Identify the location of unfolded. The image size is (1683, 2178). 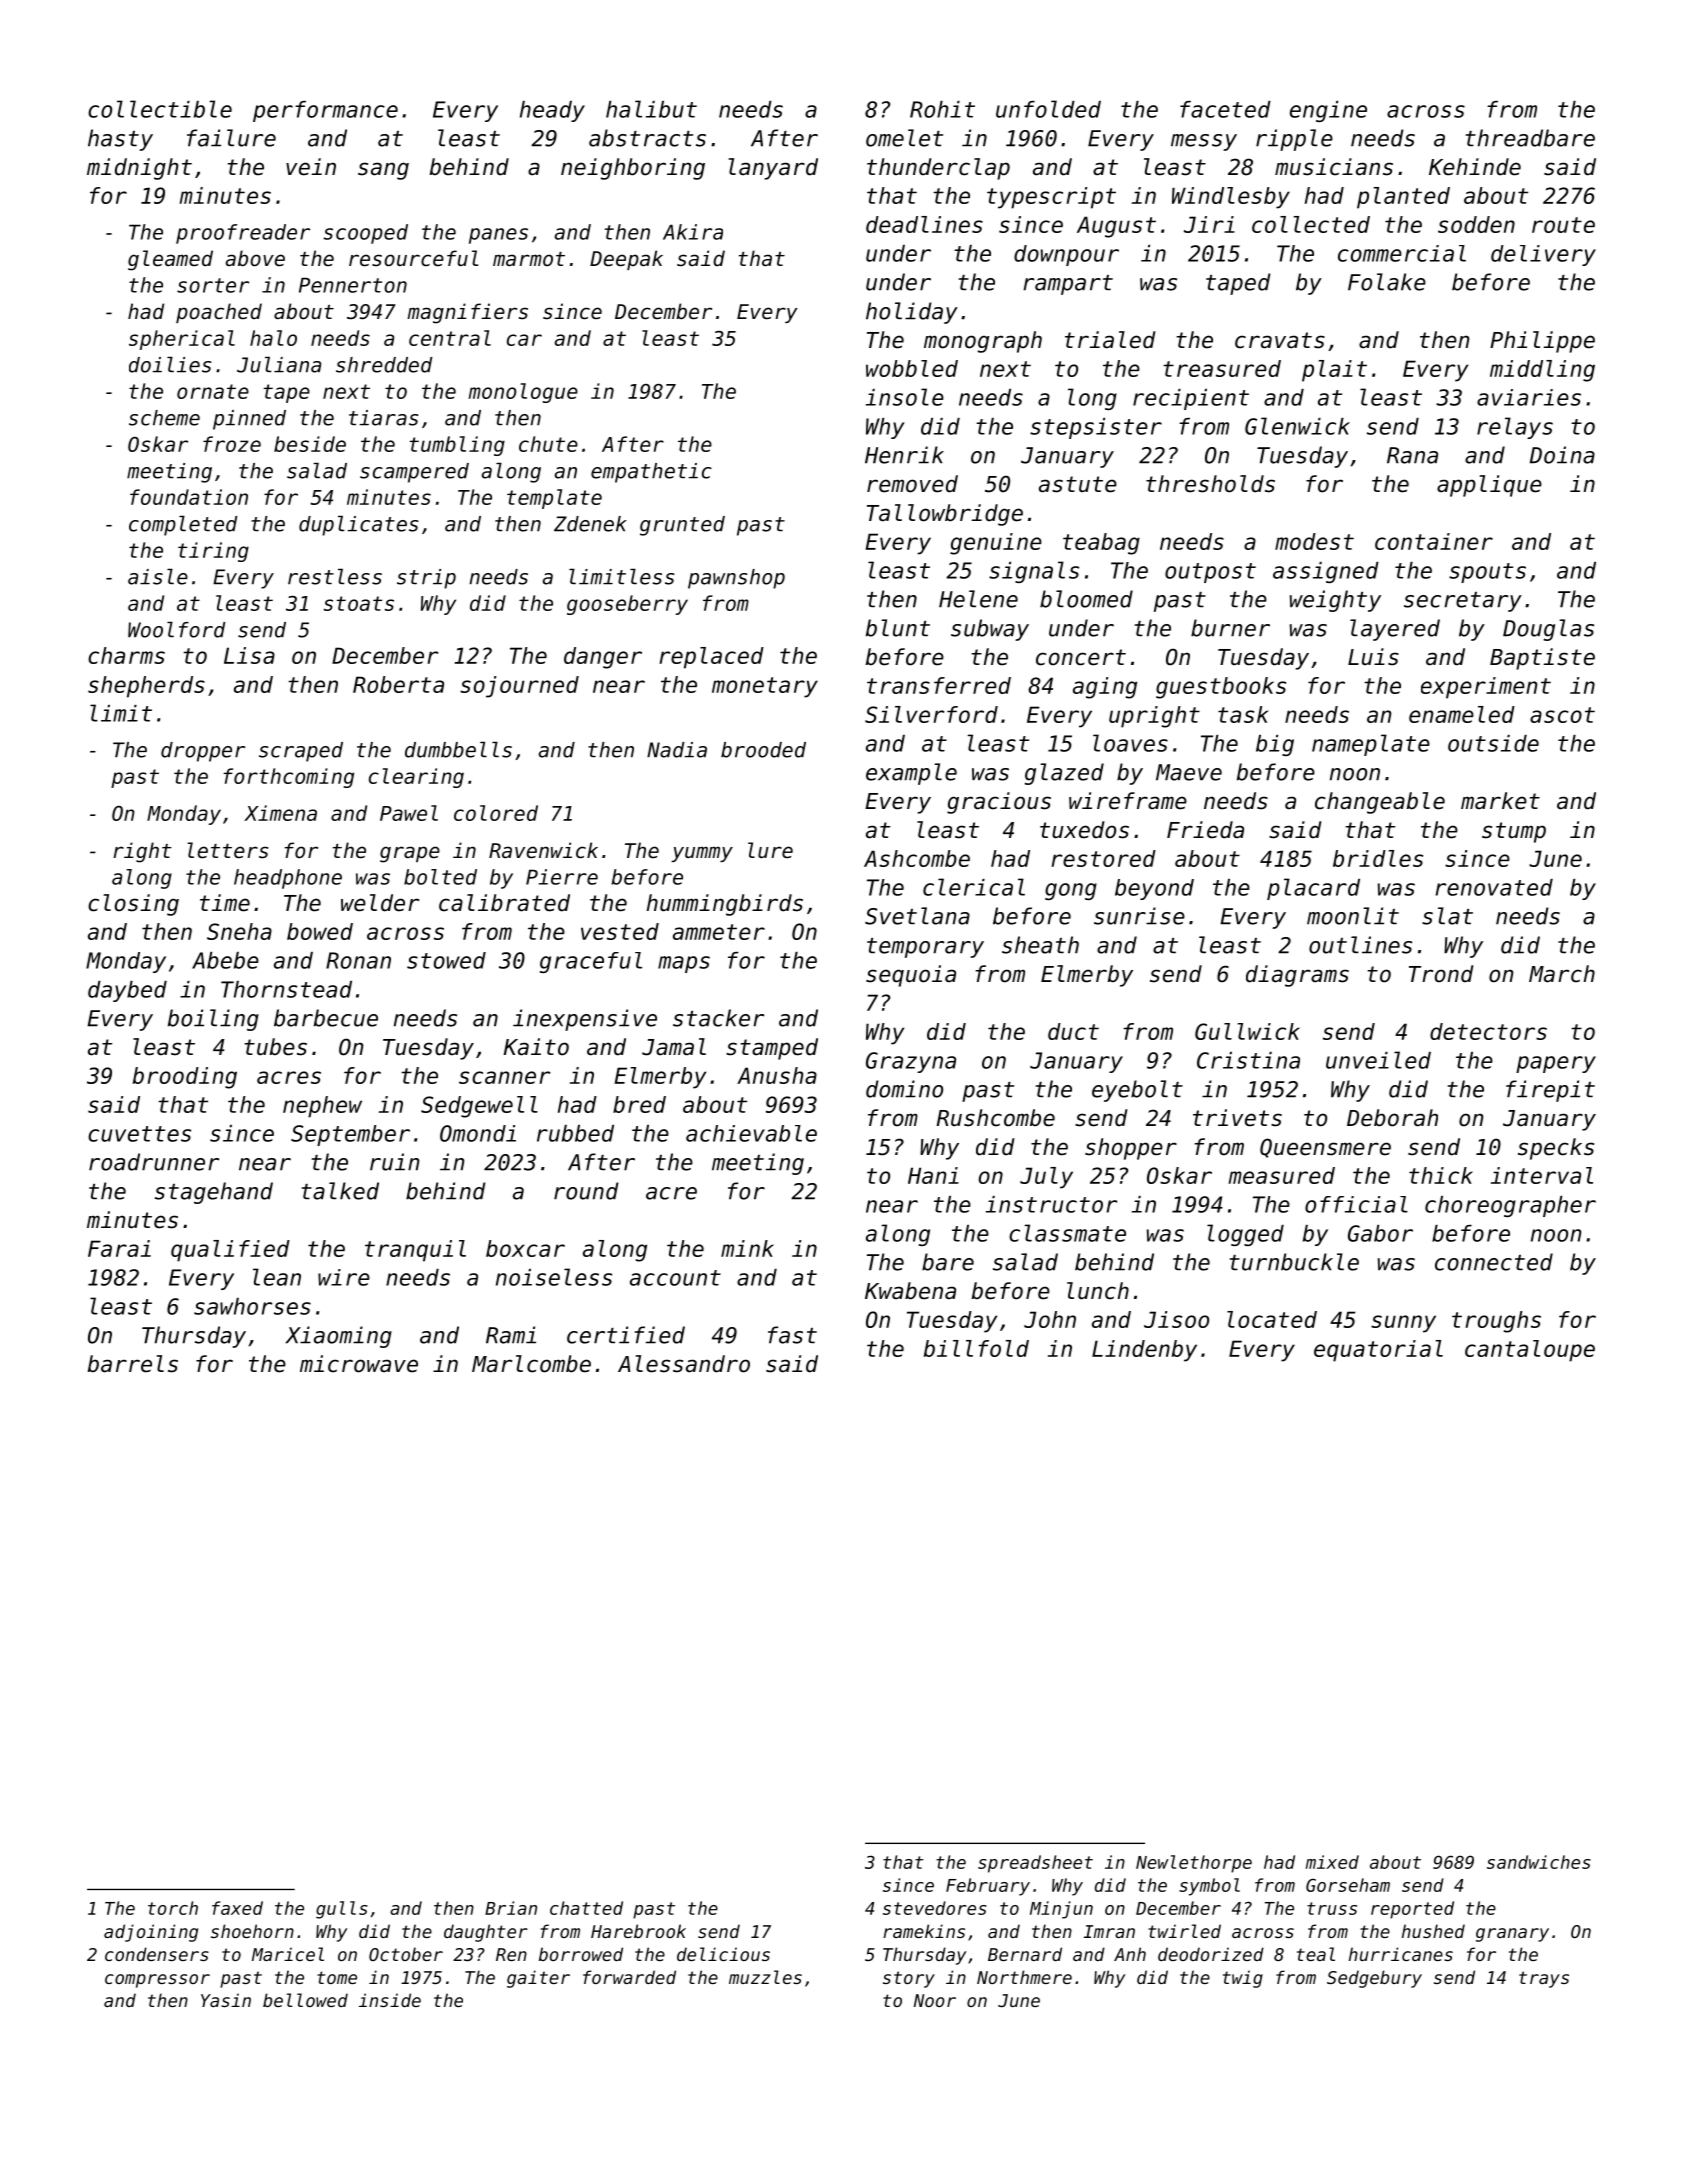
(1048, 109).
